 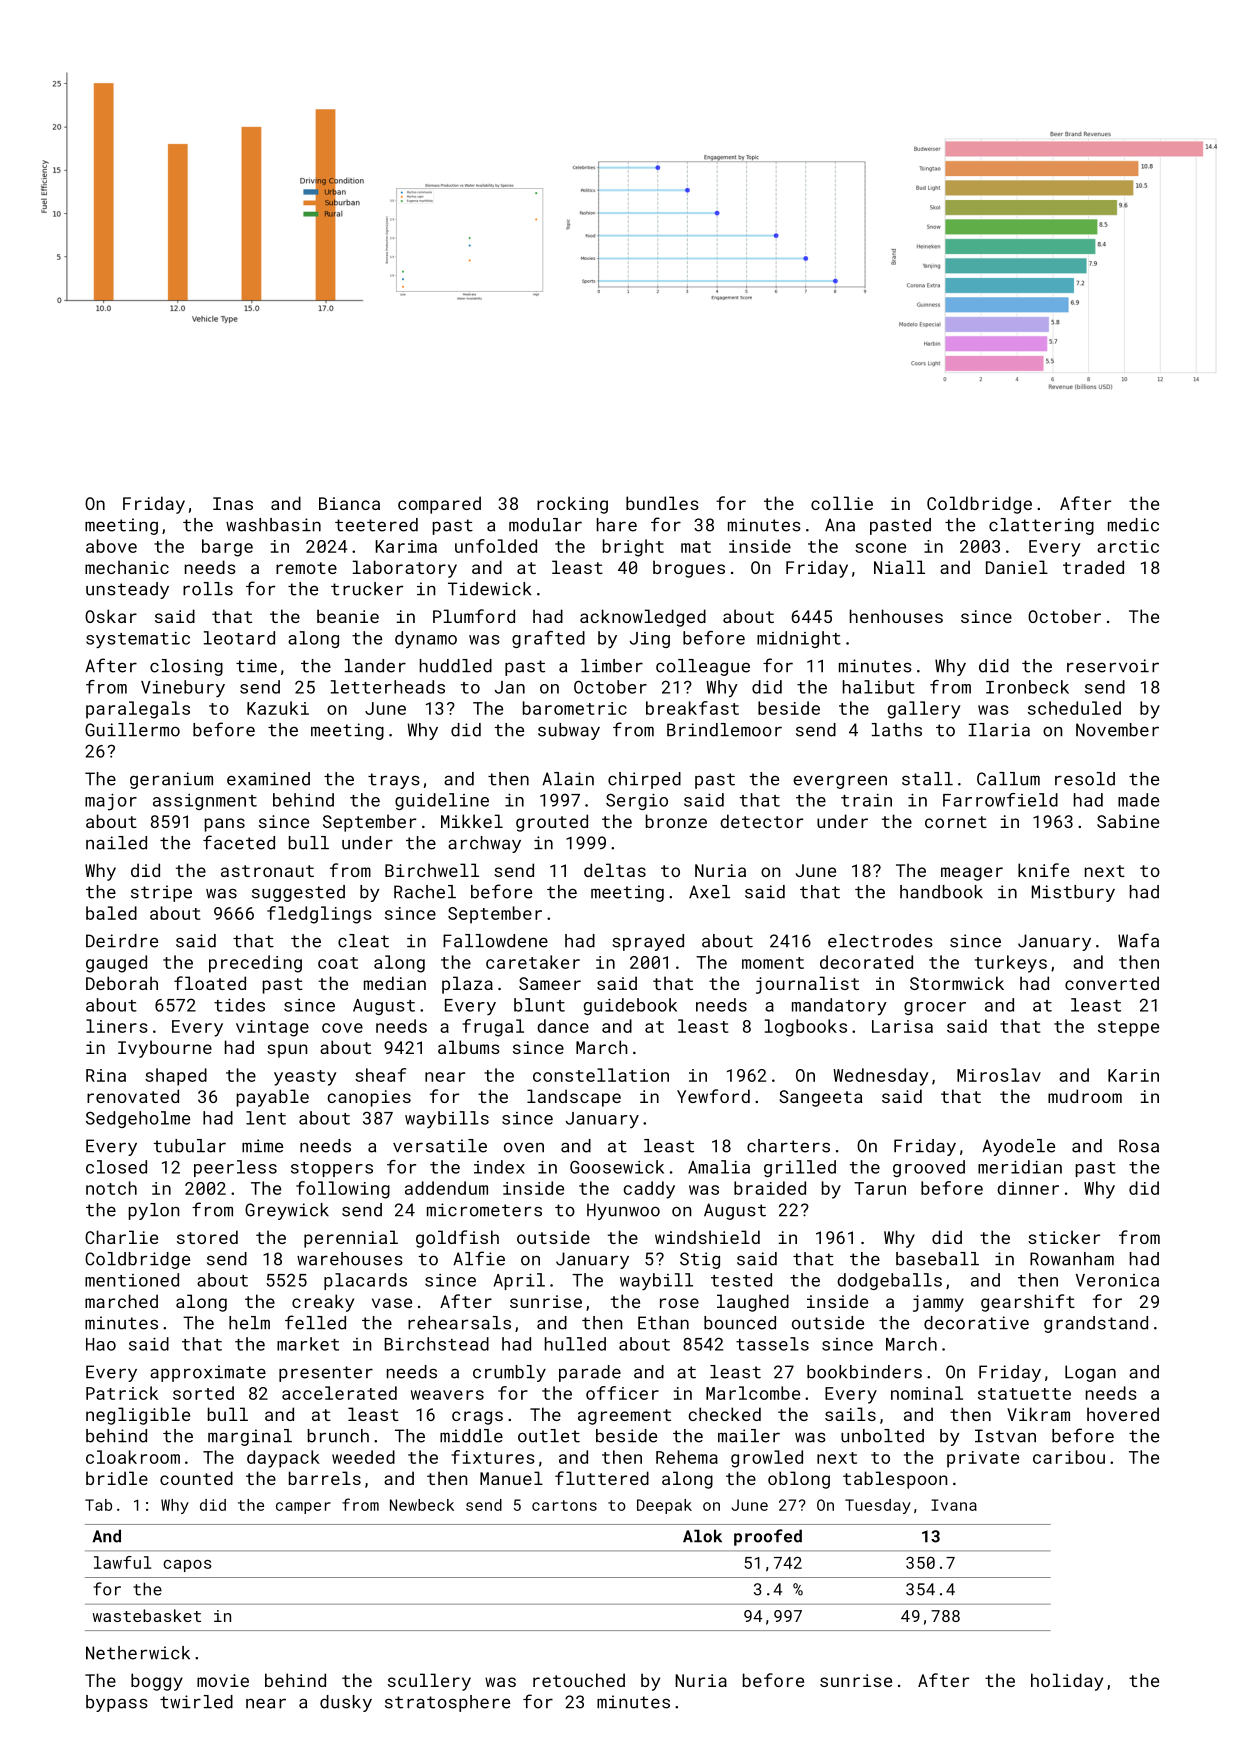 I want to click on retouched, so click(x=579, y=1680).
